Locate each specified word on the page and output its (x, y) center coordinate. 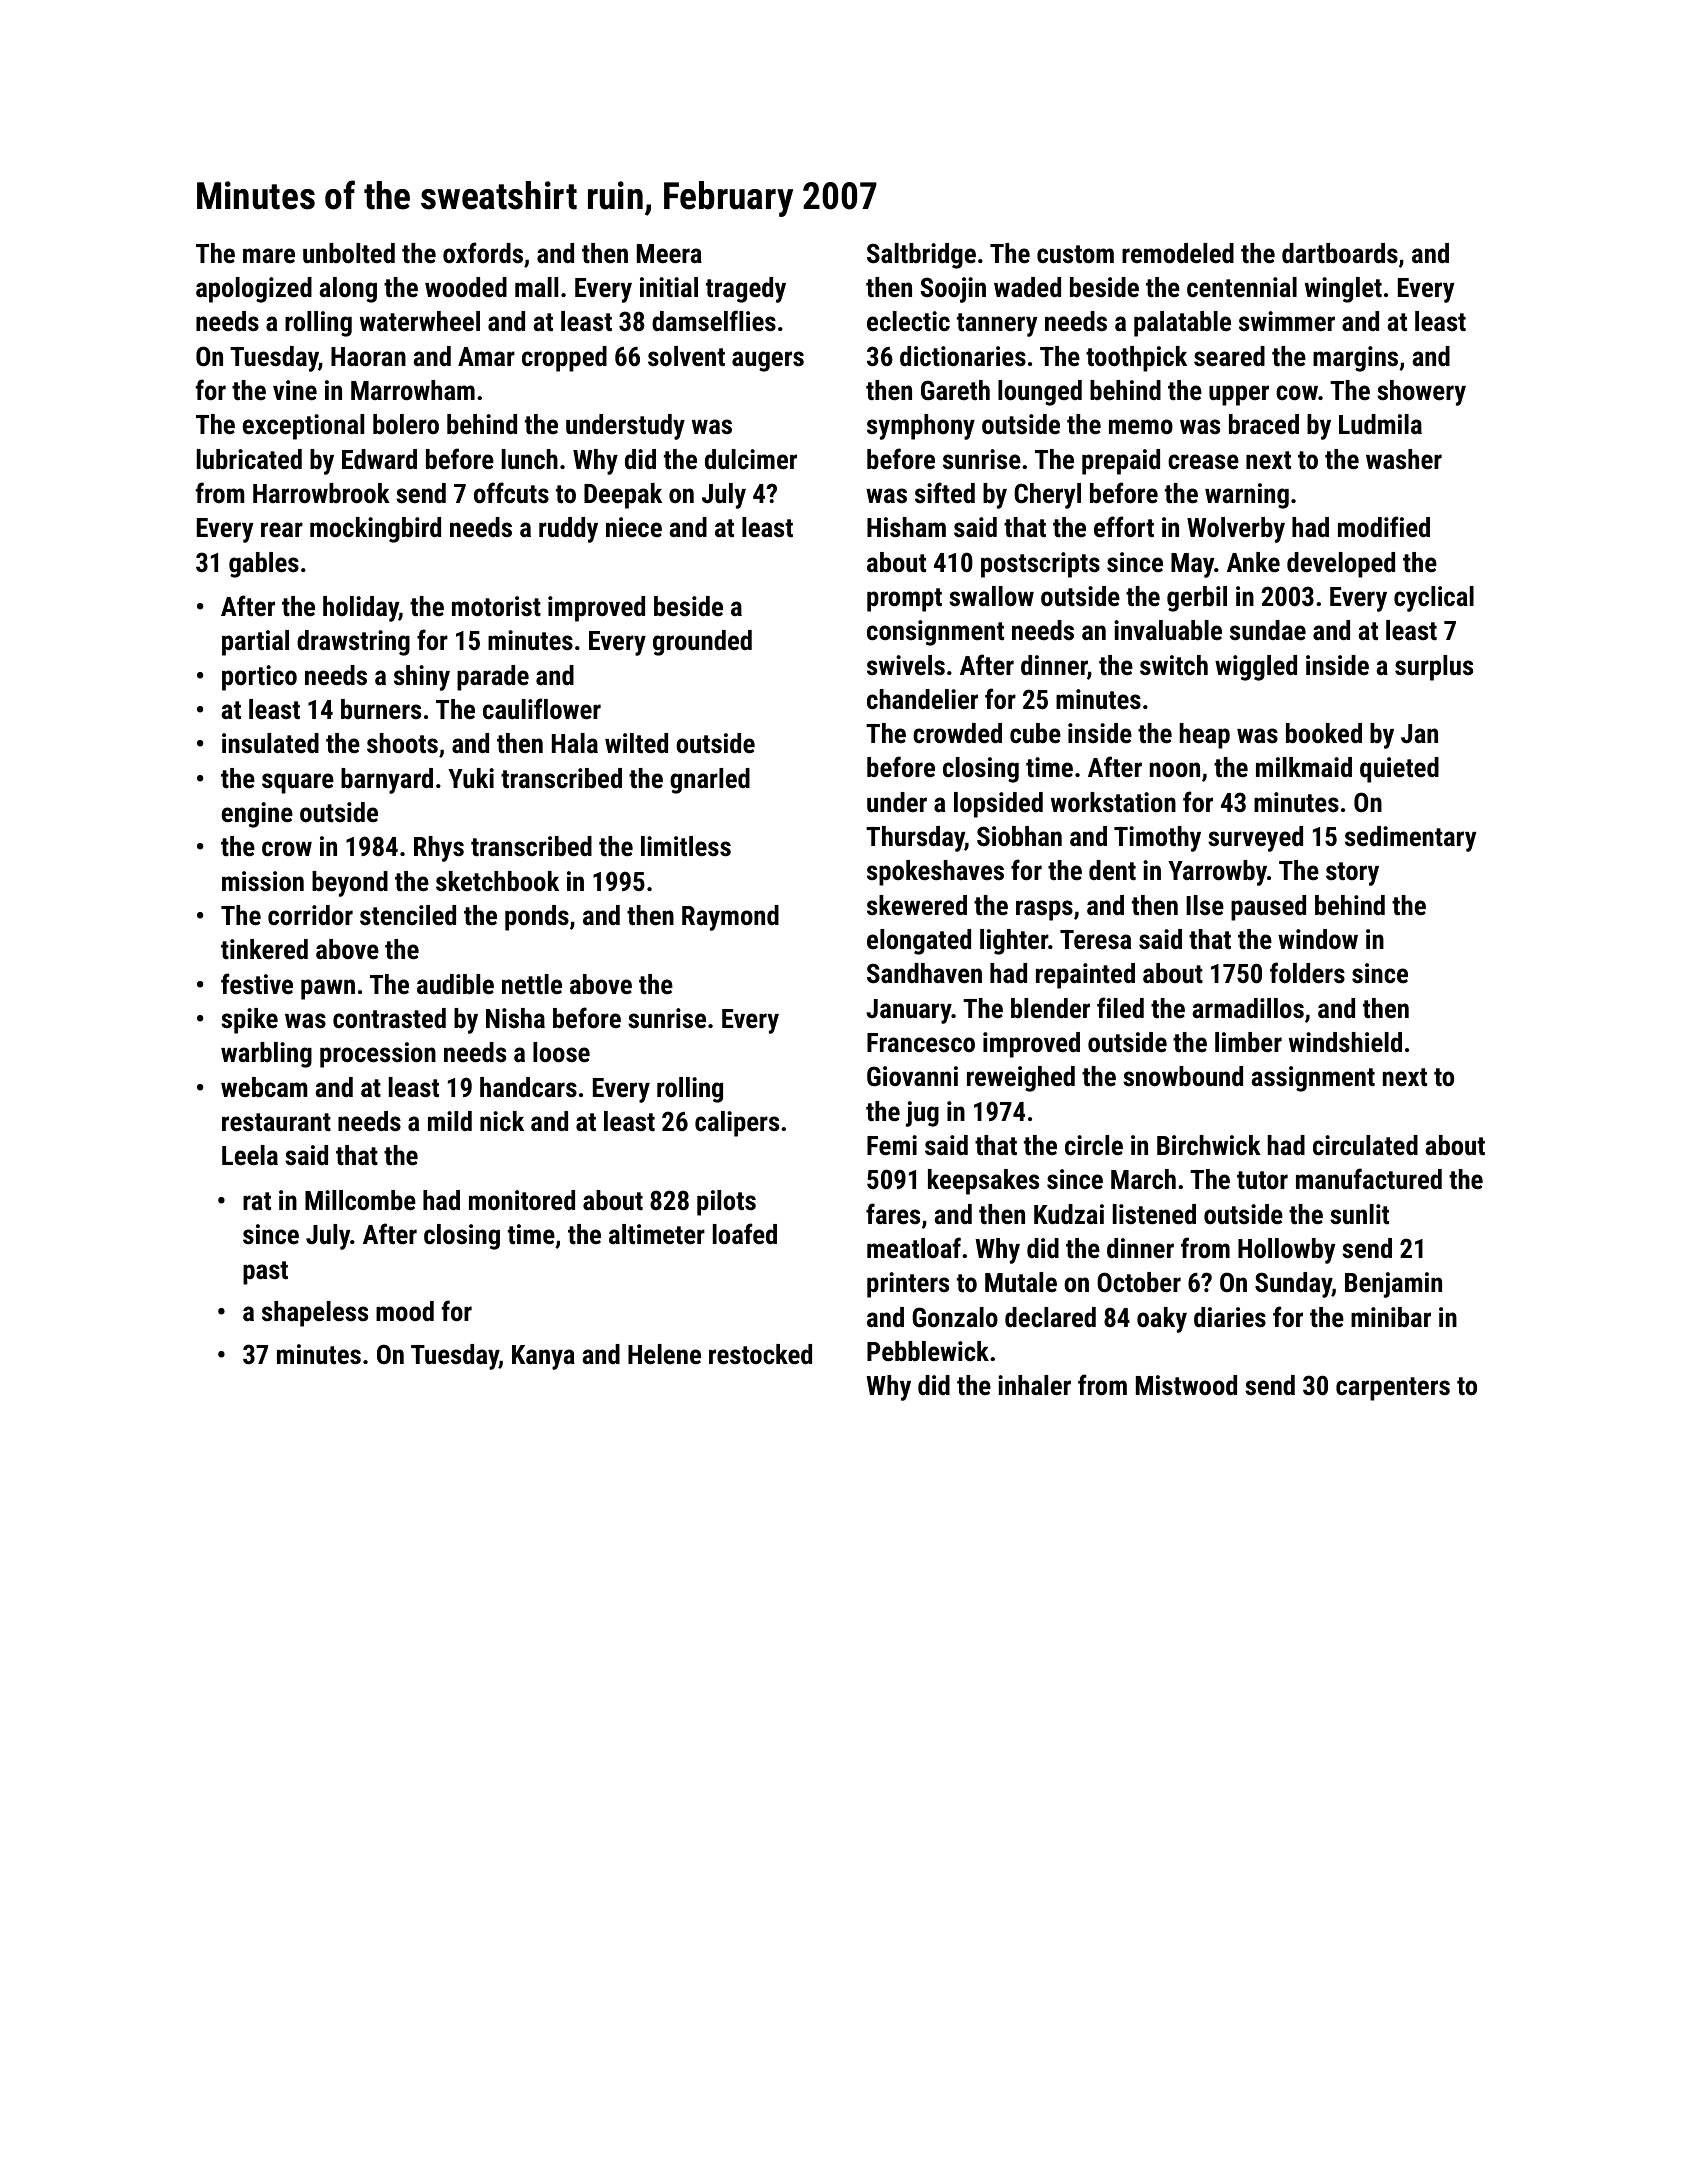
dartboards (1340, 253)
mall (536, 287)
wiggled (1256, 668)
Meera (669, 254)
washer (1404, 459)
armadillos (1248, 1008)
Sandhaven (924, 973)
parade (493, 678)
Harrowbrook (321, 493)
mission (263, 881)
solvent (686, 356)
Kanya (543, 1357)
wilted (636, 743)
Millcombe (360, 1200)
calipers (737, 1124)
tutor (1262, 1180)
